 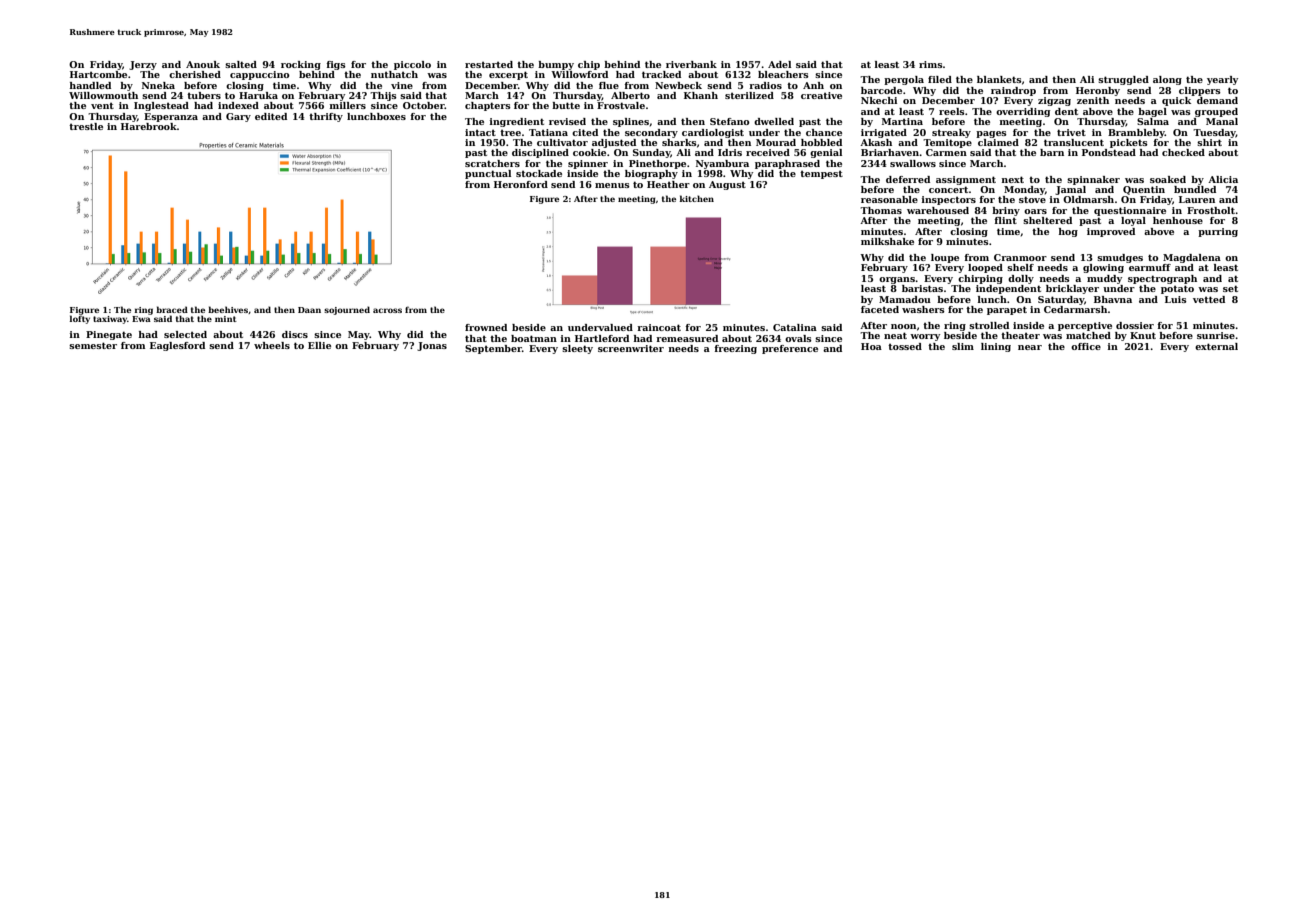 What do you see at coordinates (787, 164) in the screenshot?
I see `paraphrased` at bounding box center [787, 164].
